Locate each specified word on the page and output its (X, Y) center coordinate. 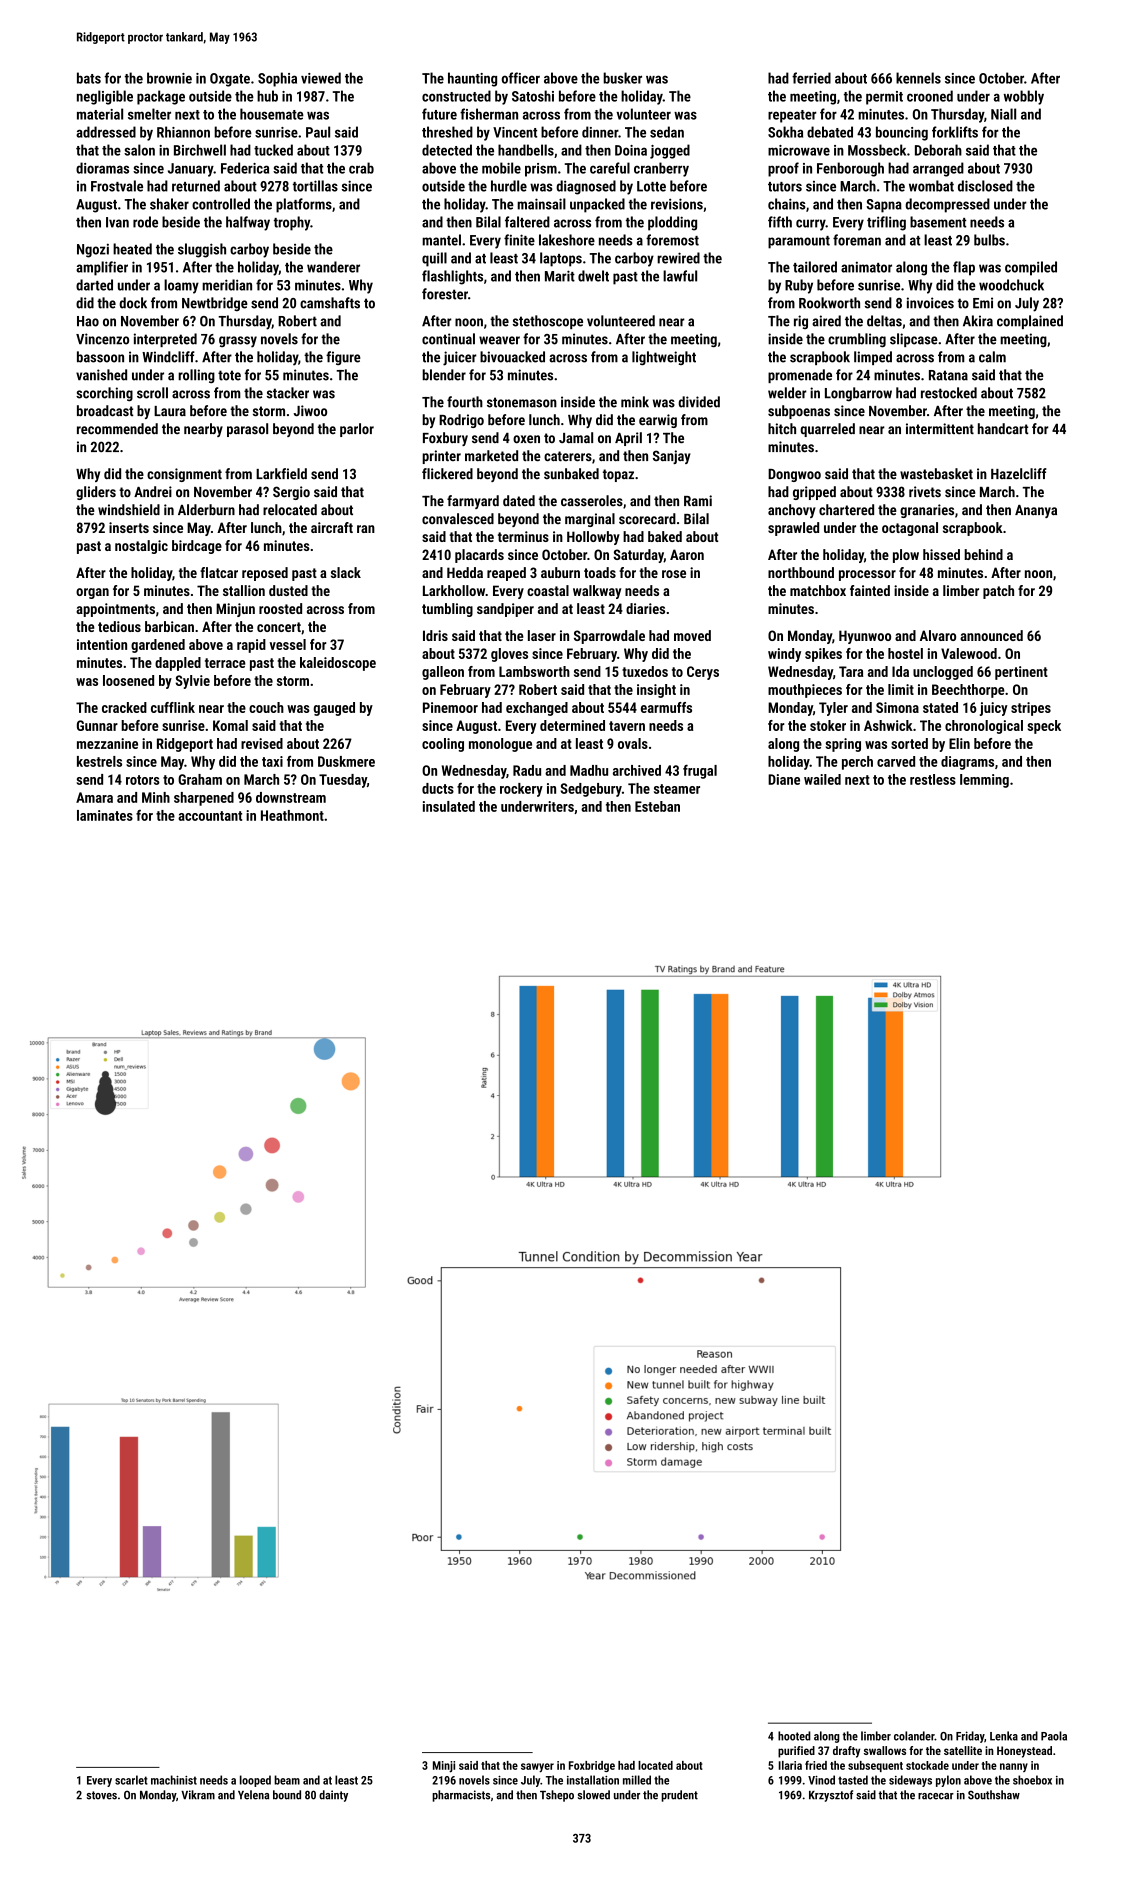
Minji (444, 1767)
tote (229, 375)
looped (255, 1781)
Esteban (657, 806)
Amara (94, 797)
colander (914, 1736)
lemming (984, 781)
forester (445, 294)
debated (830, 132)
